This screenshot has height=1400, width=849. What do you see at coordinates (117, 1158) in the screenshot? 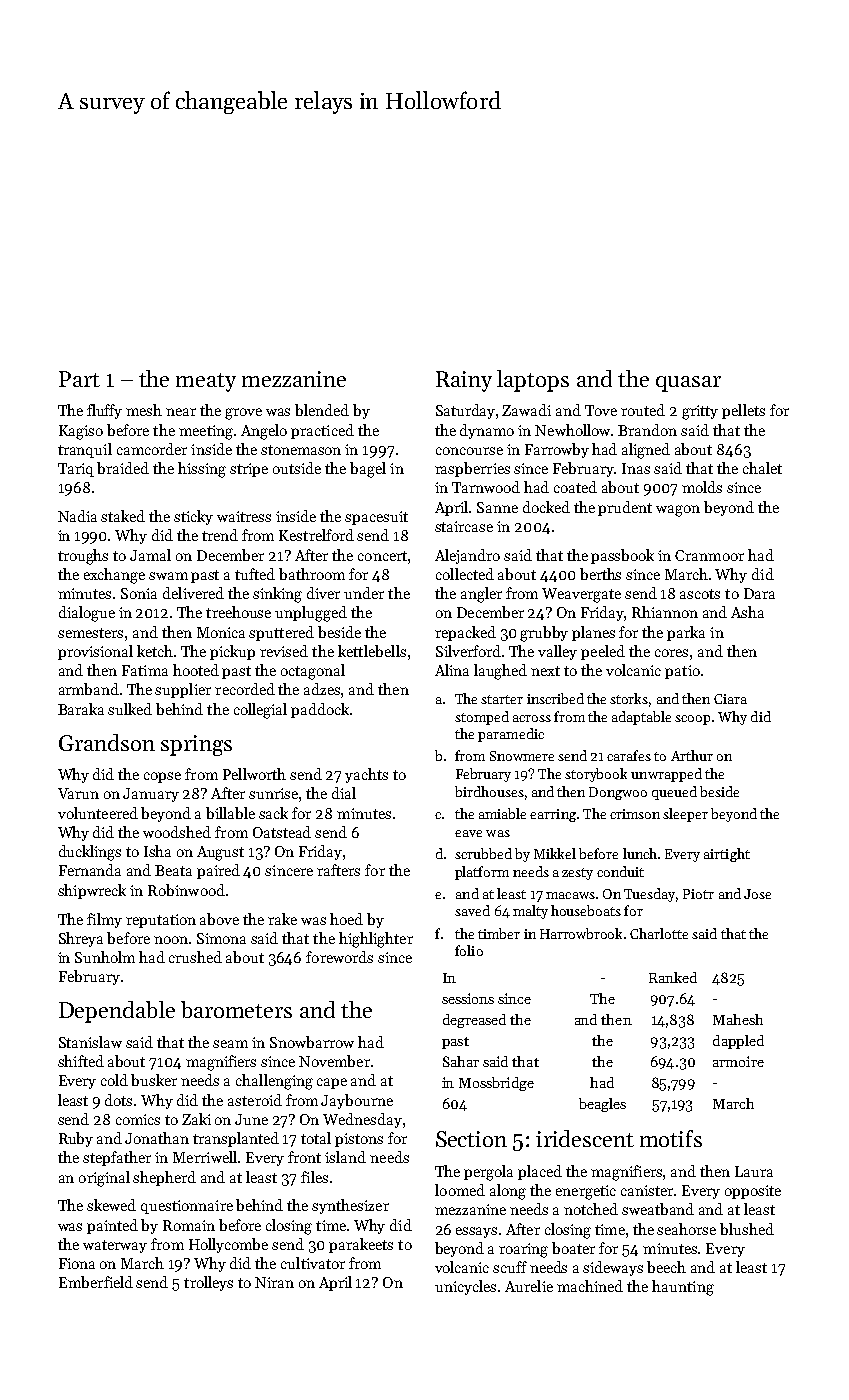
I see `stepfather` at bounding box center [117, 1158].
